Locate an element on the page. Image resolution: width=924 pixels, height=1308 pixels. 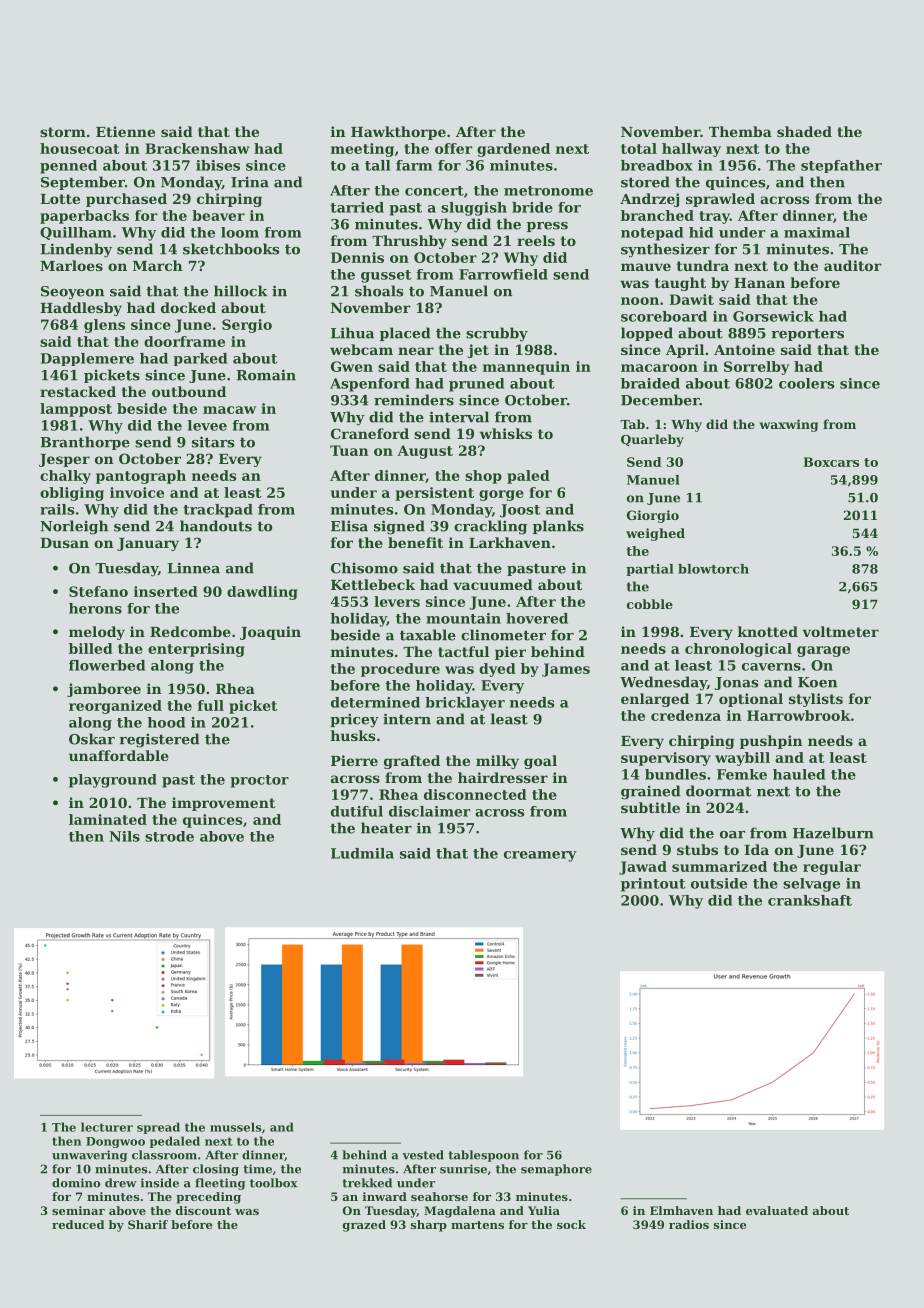
credenza is located at coordinates (686, 715).
